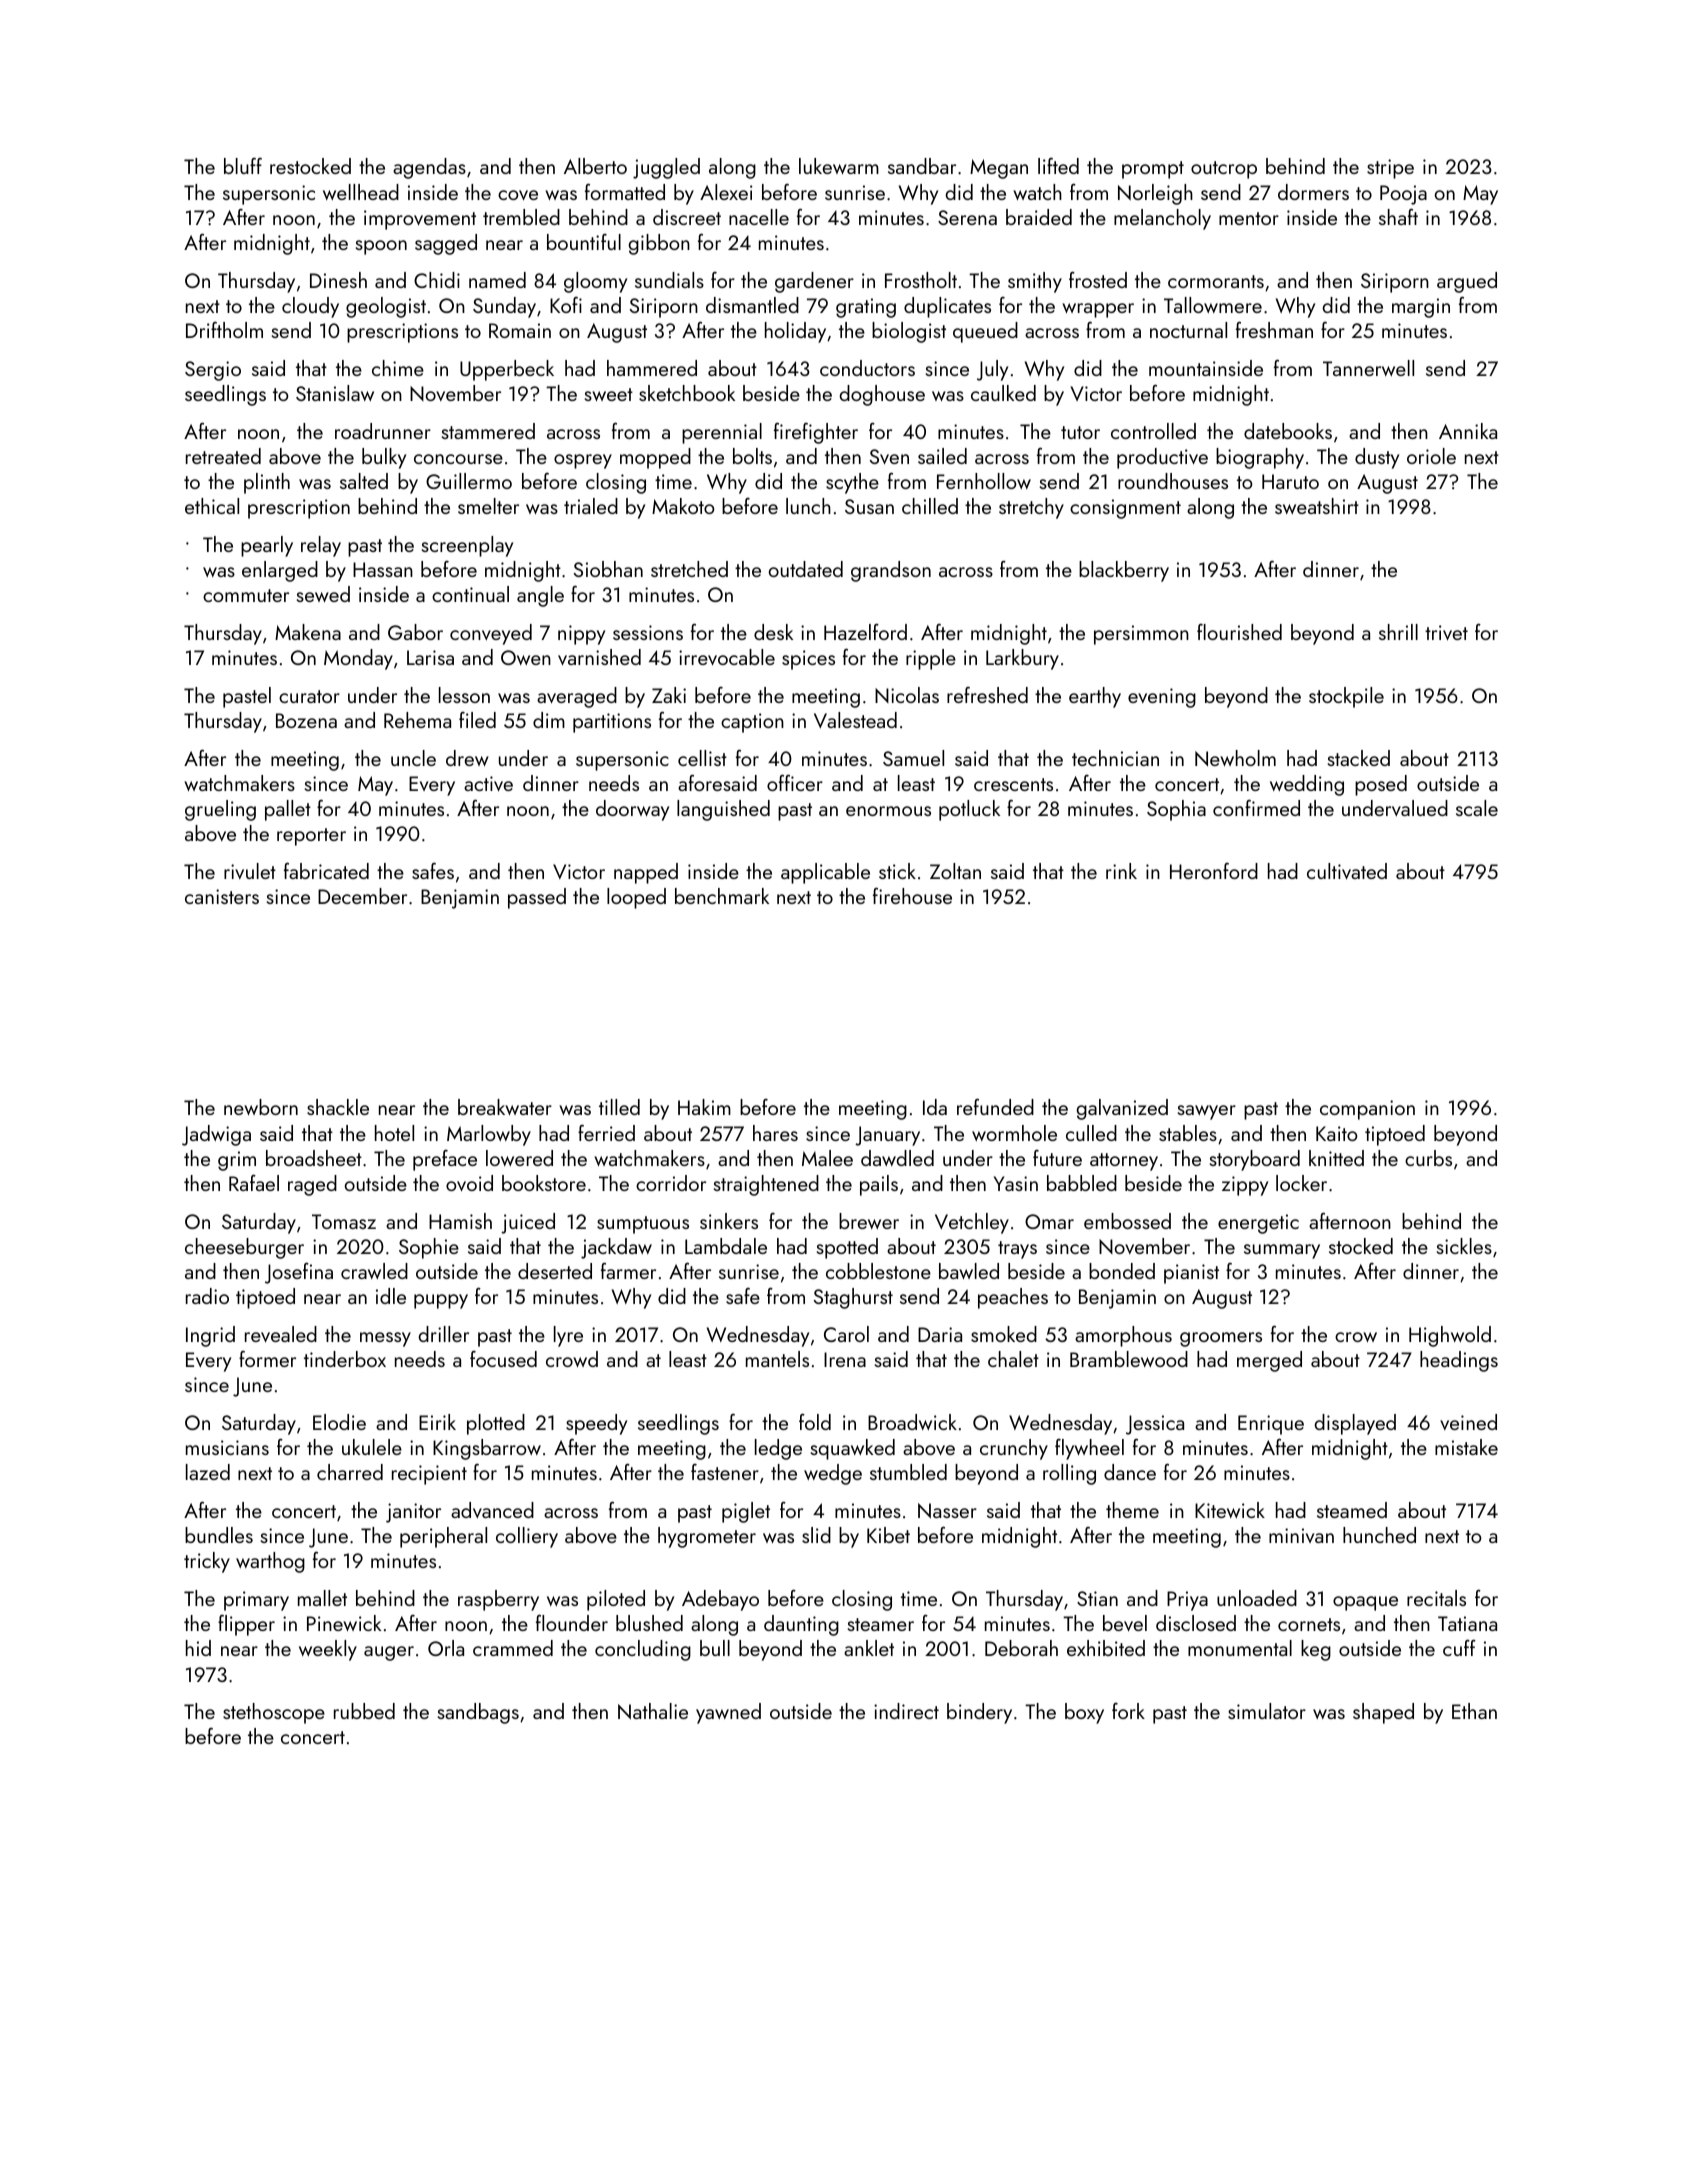 The height and width of the page is (2178, 1683). What do you see at coordinates (1346, 697) in the page?
I see `stockpile` at bounding box center [1346, 697].
